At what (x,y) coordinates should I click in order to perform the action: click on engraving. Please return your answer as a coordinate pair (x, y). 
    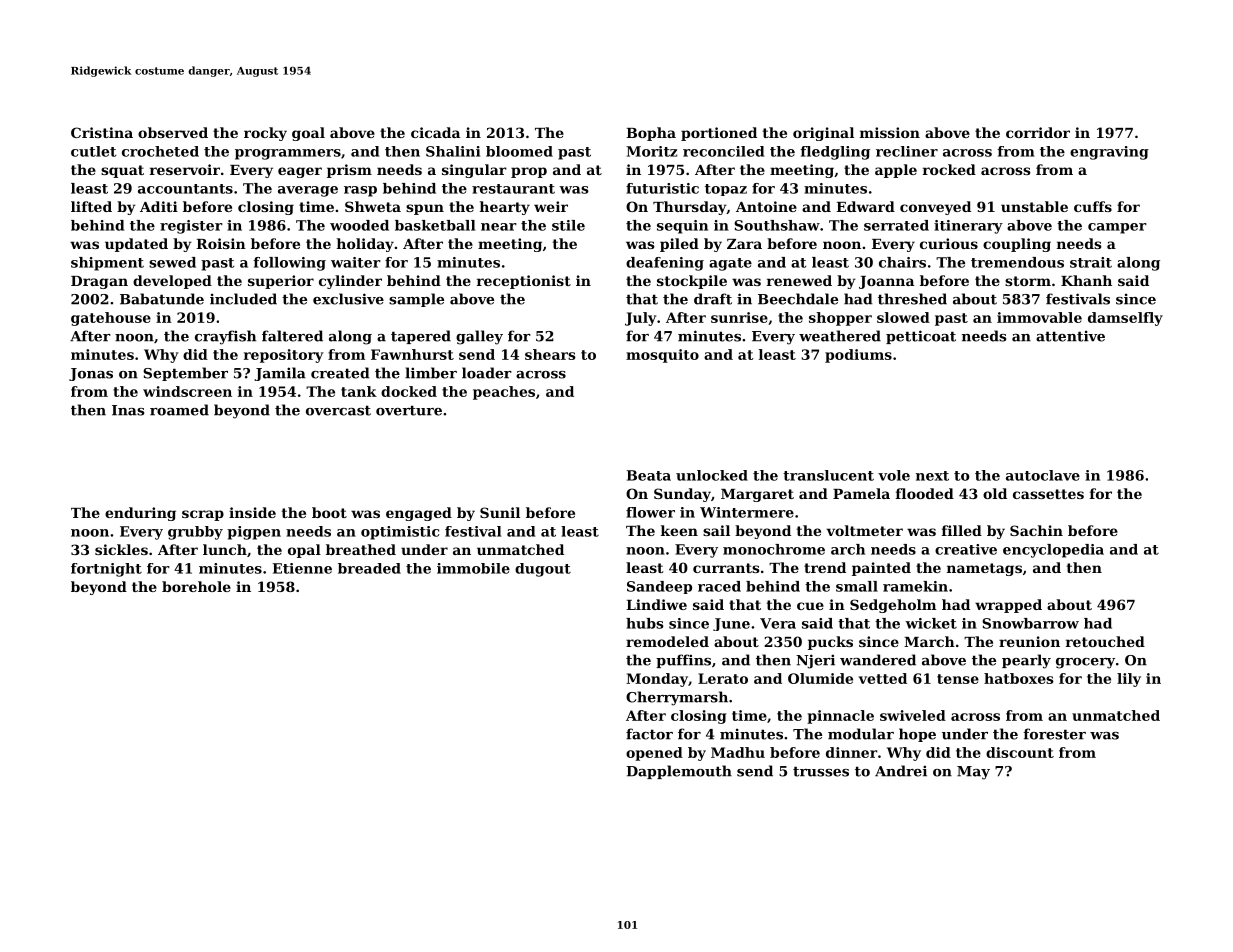
    Looking at the image, I should click on (1109, 153).
